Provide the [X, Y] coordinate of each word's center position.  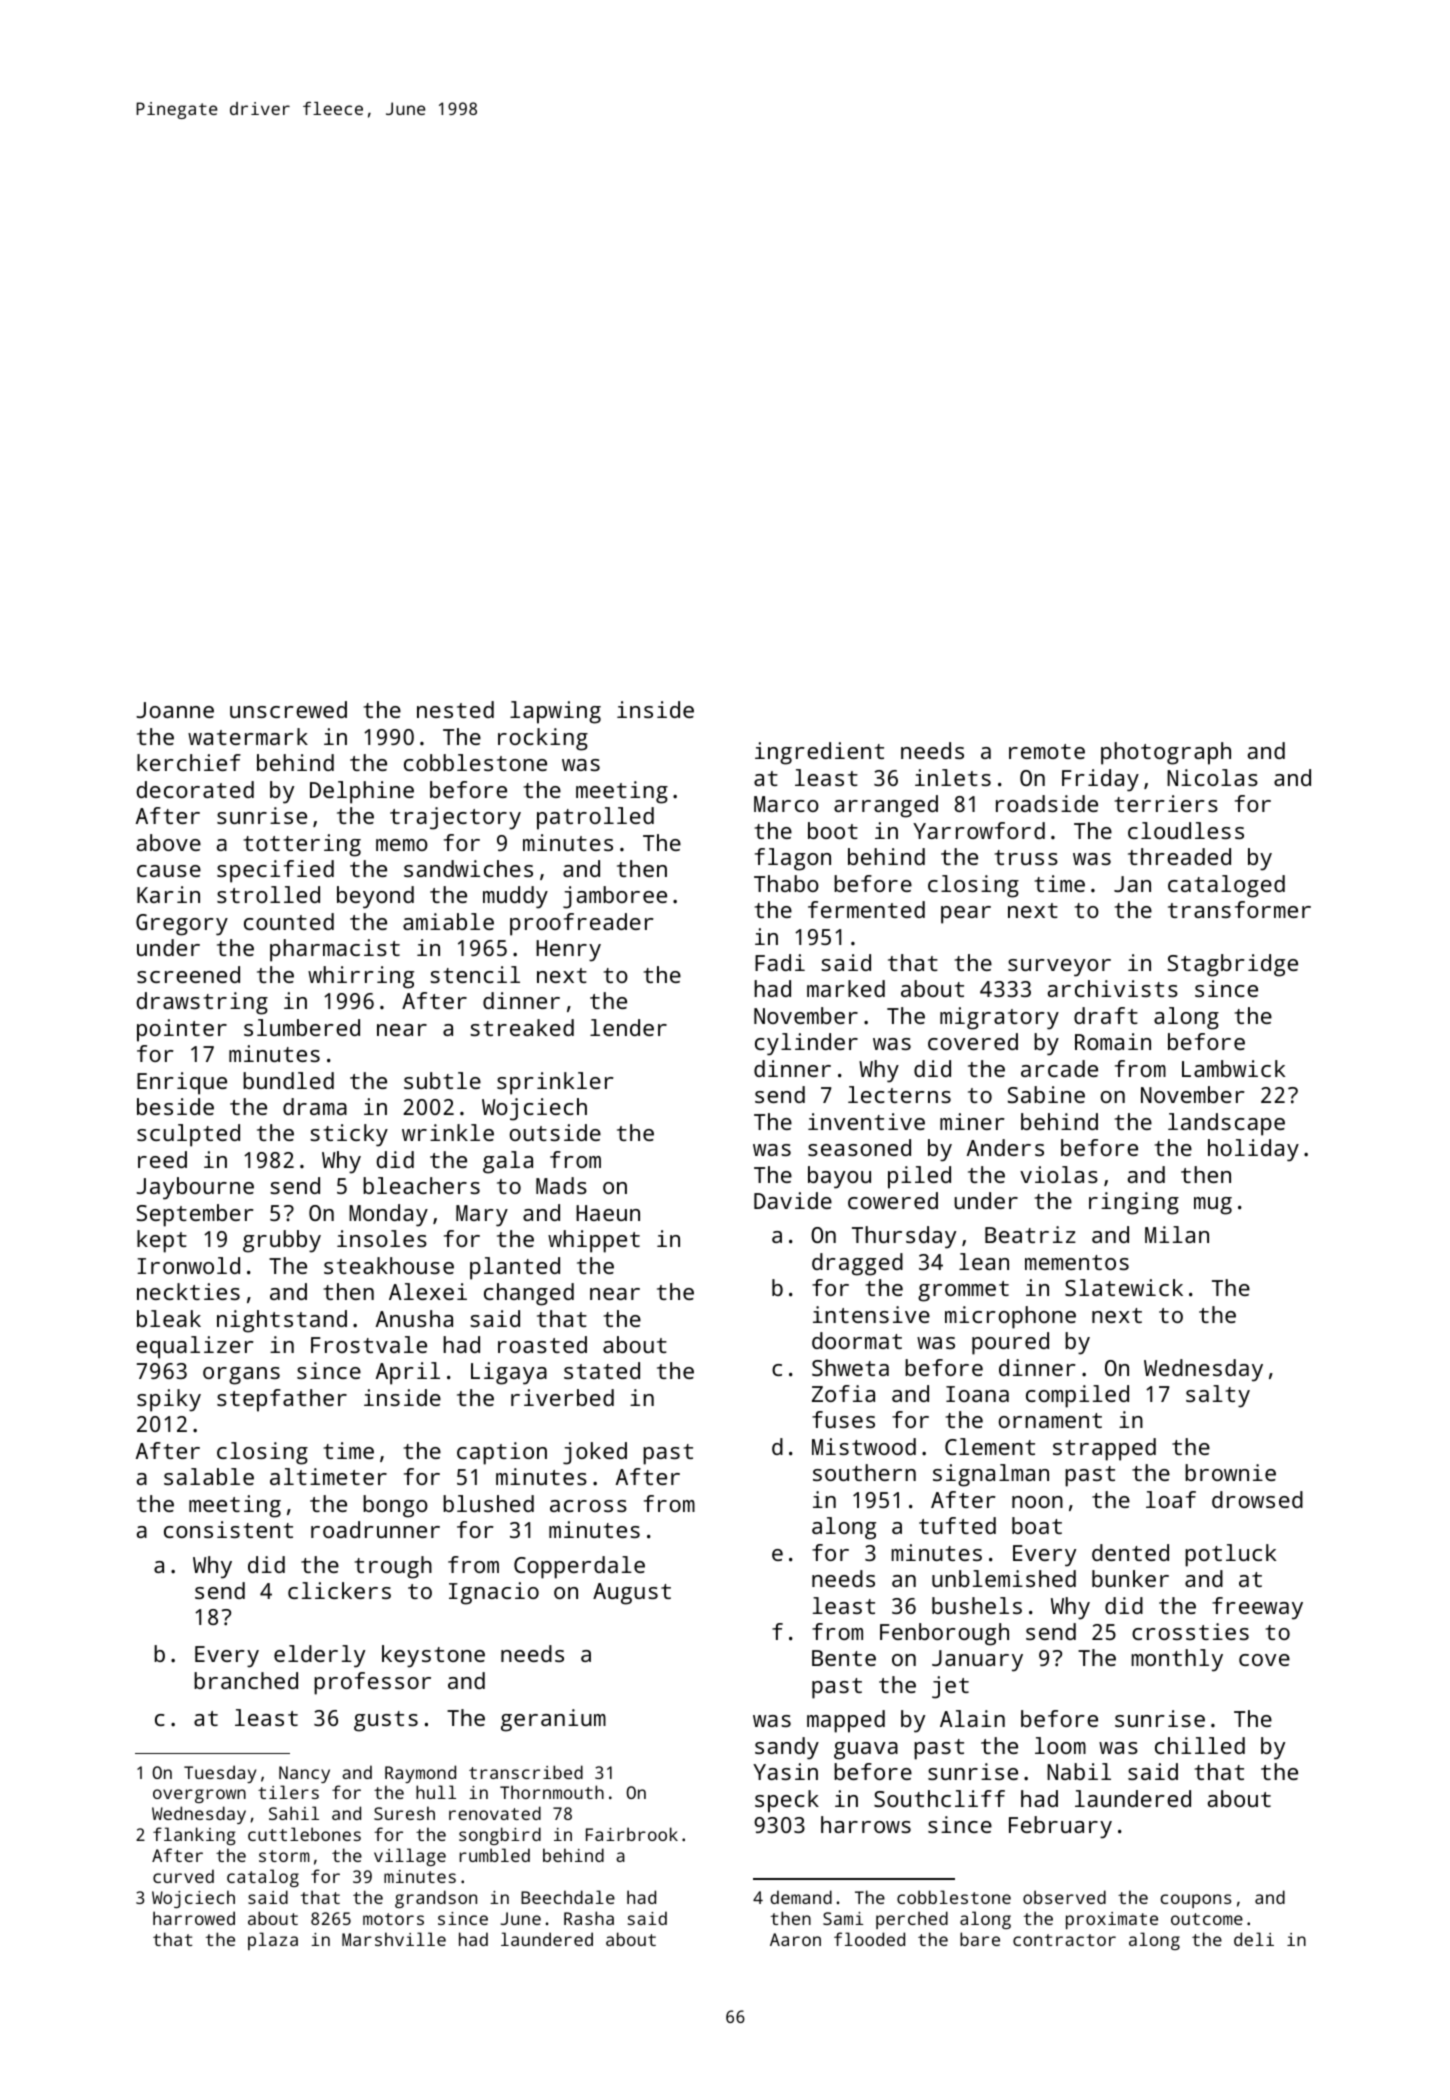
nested [455, 709]
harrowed [194, 1918]
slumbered [302, 1027]
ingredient [819, 753]
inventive [866, 1121]
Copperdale [579, 1567]
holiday [1253, 1150]
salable [209, 1476]
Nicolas [1212, 777]
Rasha [589, 1918]
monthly [1177, 1660]
